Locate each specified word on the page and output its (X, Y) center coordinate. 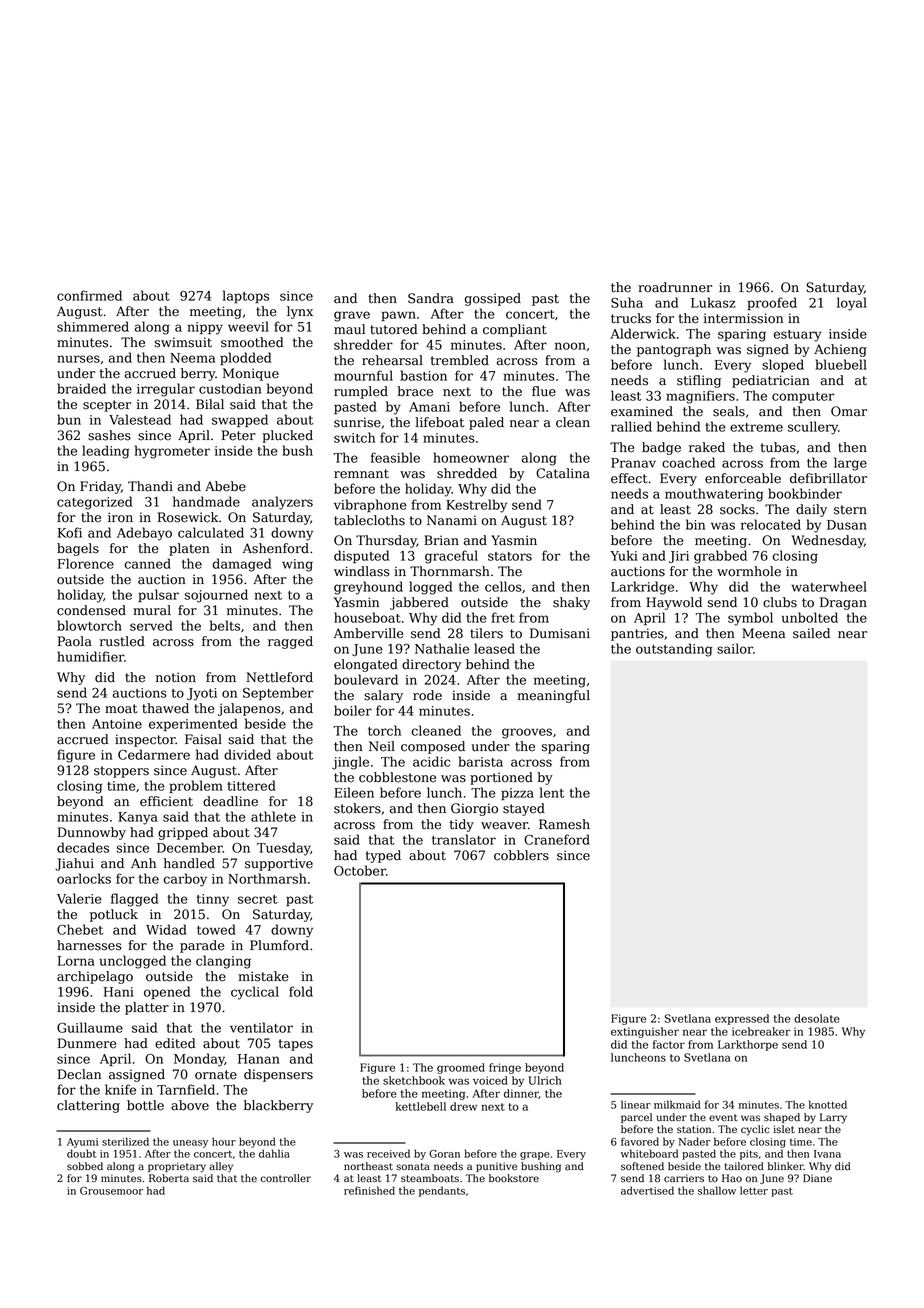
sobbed (85, 1166)
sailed (811, 633)
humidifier (90, 656)
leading (105, 452)
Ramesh (564, 824)
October (360, 870)
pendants (442, 1191)
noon (570, 346)
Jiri (679, 557)
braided (81, 388)
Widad (166, 929)
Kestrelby (476, 506)
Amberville (368, 633)
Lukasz (713, 302)
